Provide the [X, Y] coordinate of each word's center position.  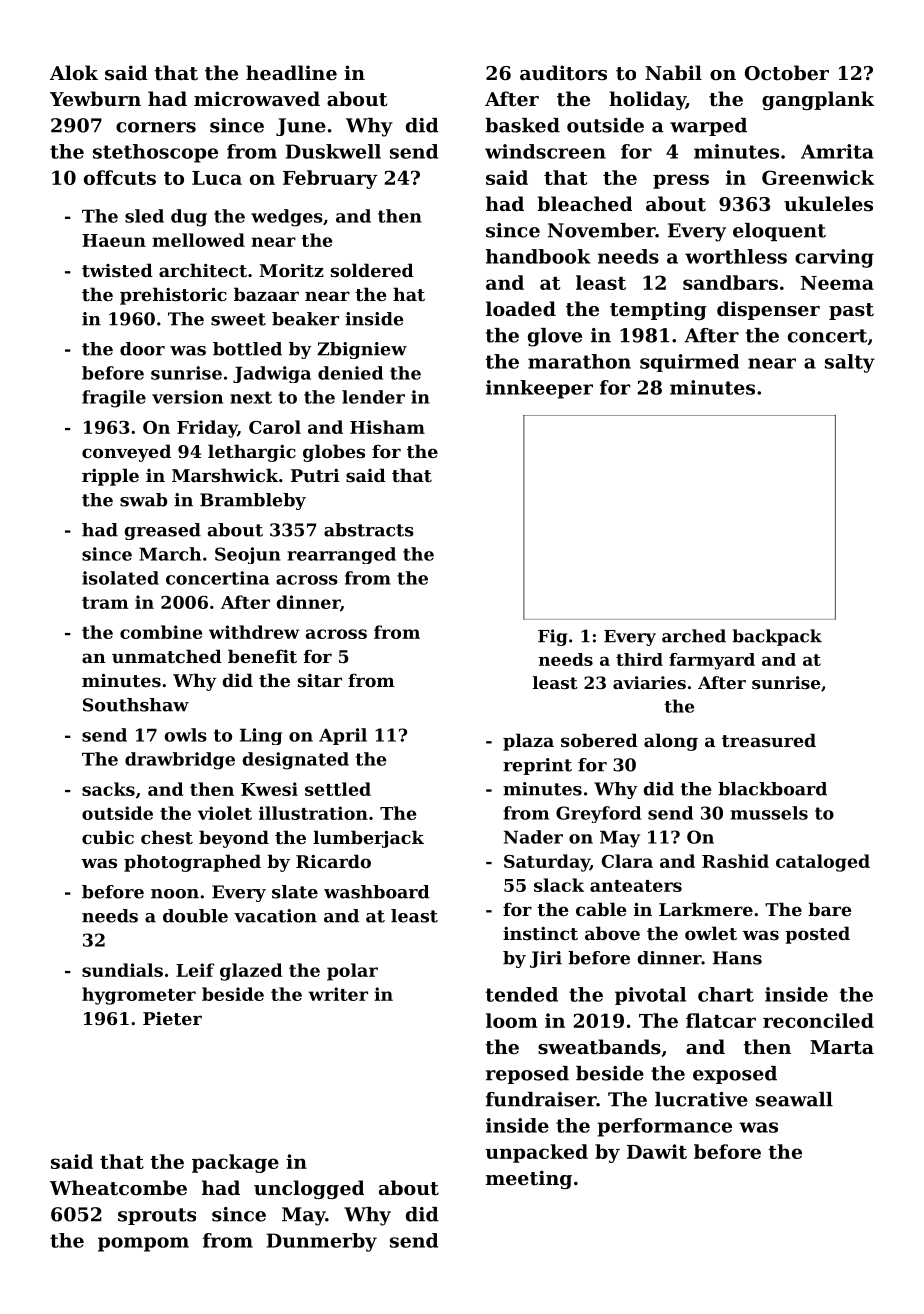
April [343, 736]
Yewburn [95, 98]
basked [522, 125]
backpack [777, 637]
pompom [143, 1244]
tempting [658, 310]
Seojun [248, 555]
